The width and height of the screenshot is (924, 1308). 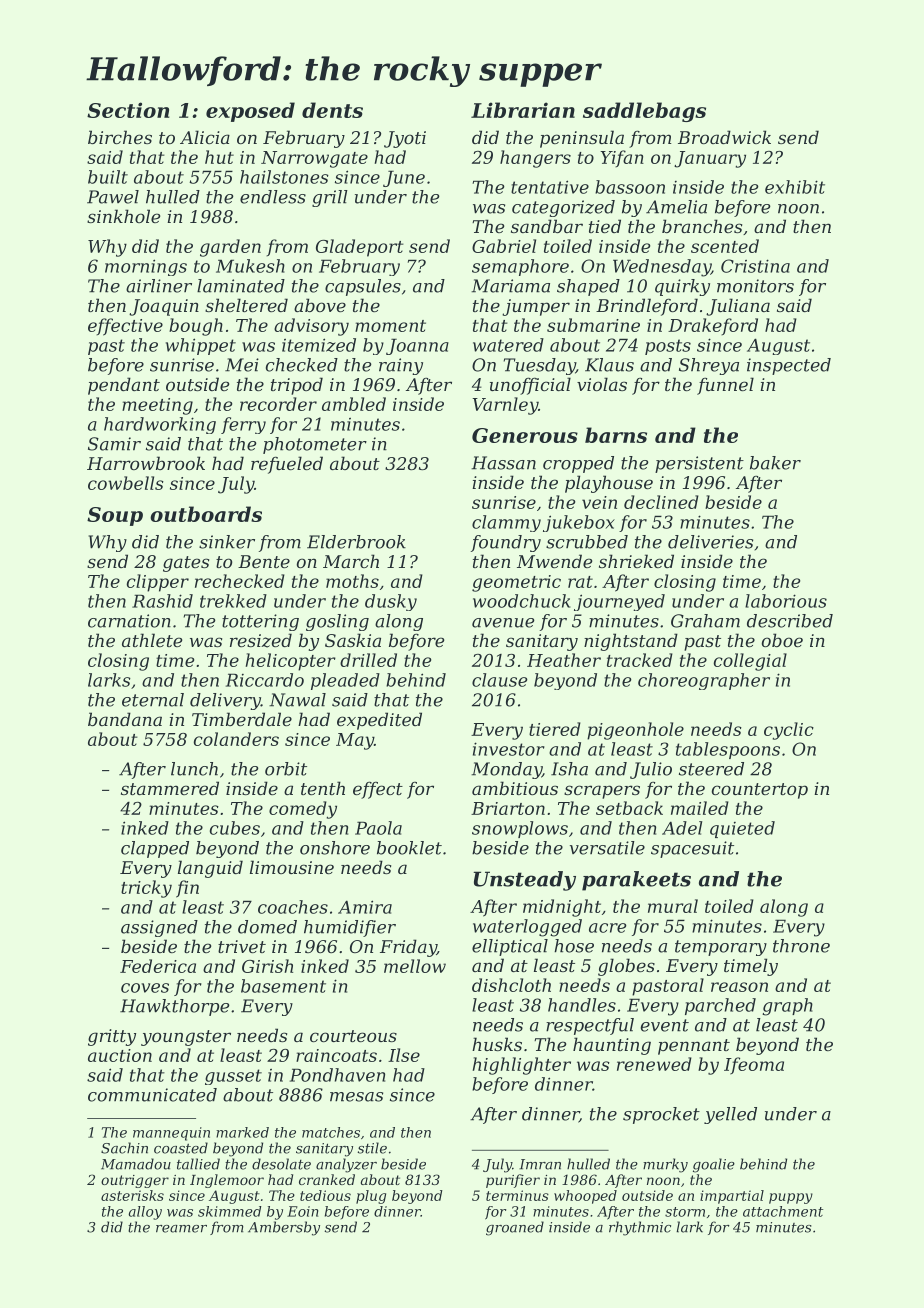 What do you see at coordinates (125, 719) in the screenshot?
I see `bandana` at bounding box center [125, 719].
